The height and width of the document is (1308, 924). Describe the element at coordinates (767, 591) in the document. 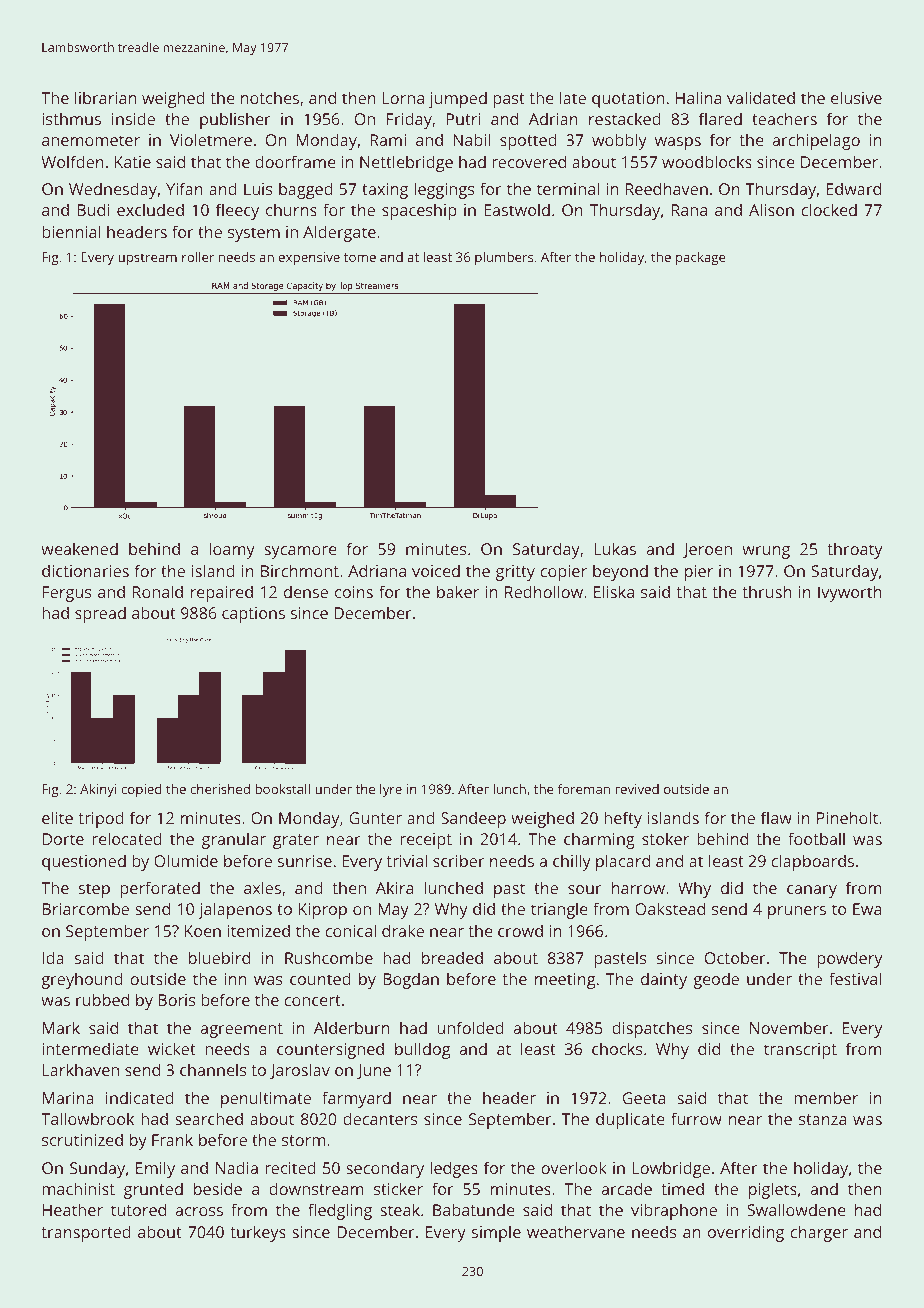

I see `thrush` at that location.
